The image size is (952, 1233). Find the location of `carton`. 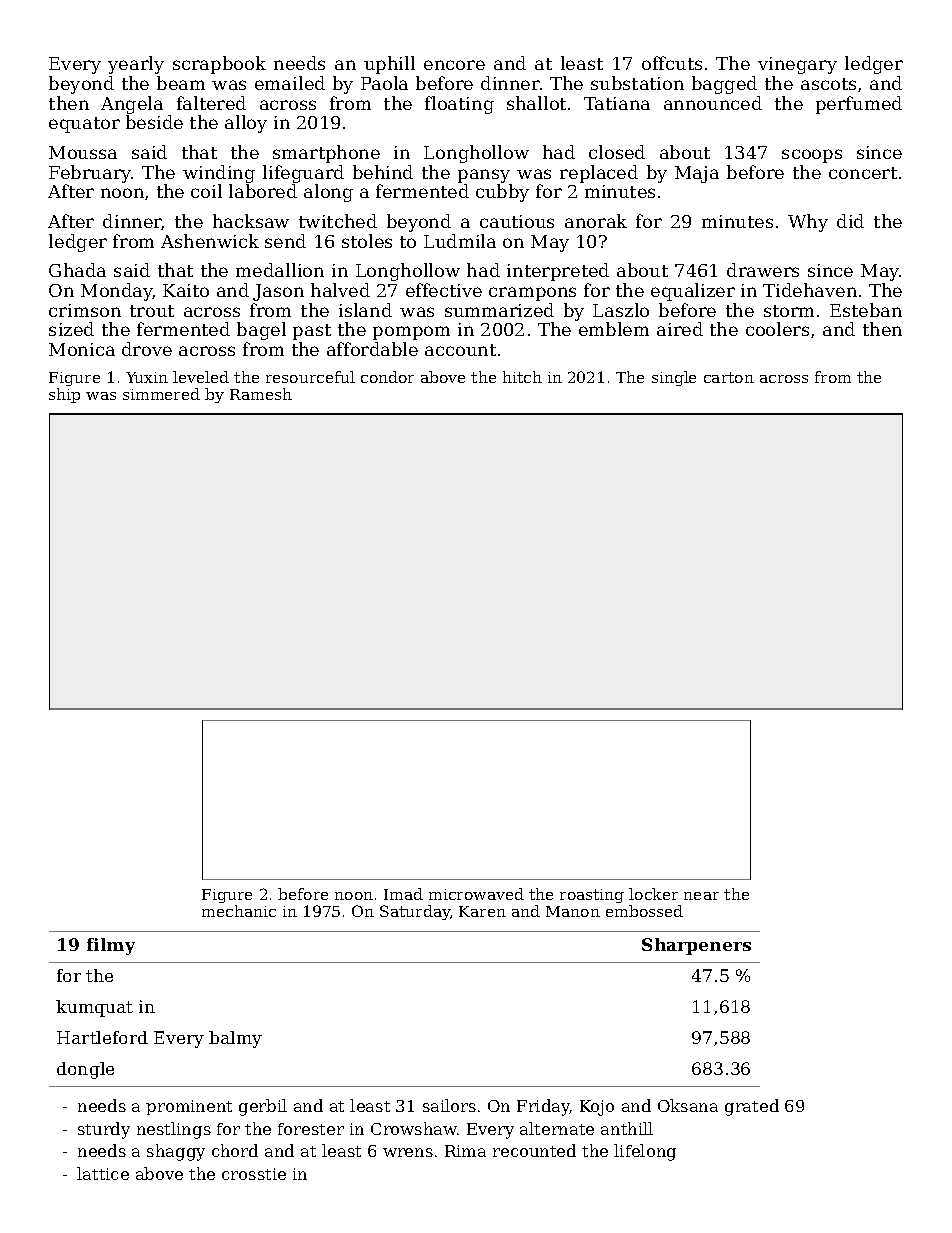

carton is located at coordinates (729, 377).
